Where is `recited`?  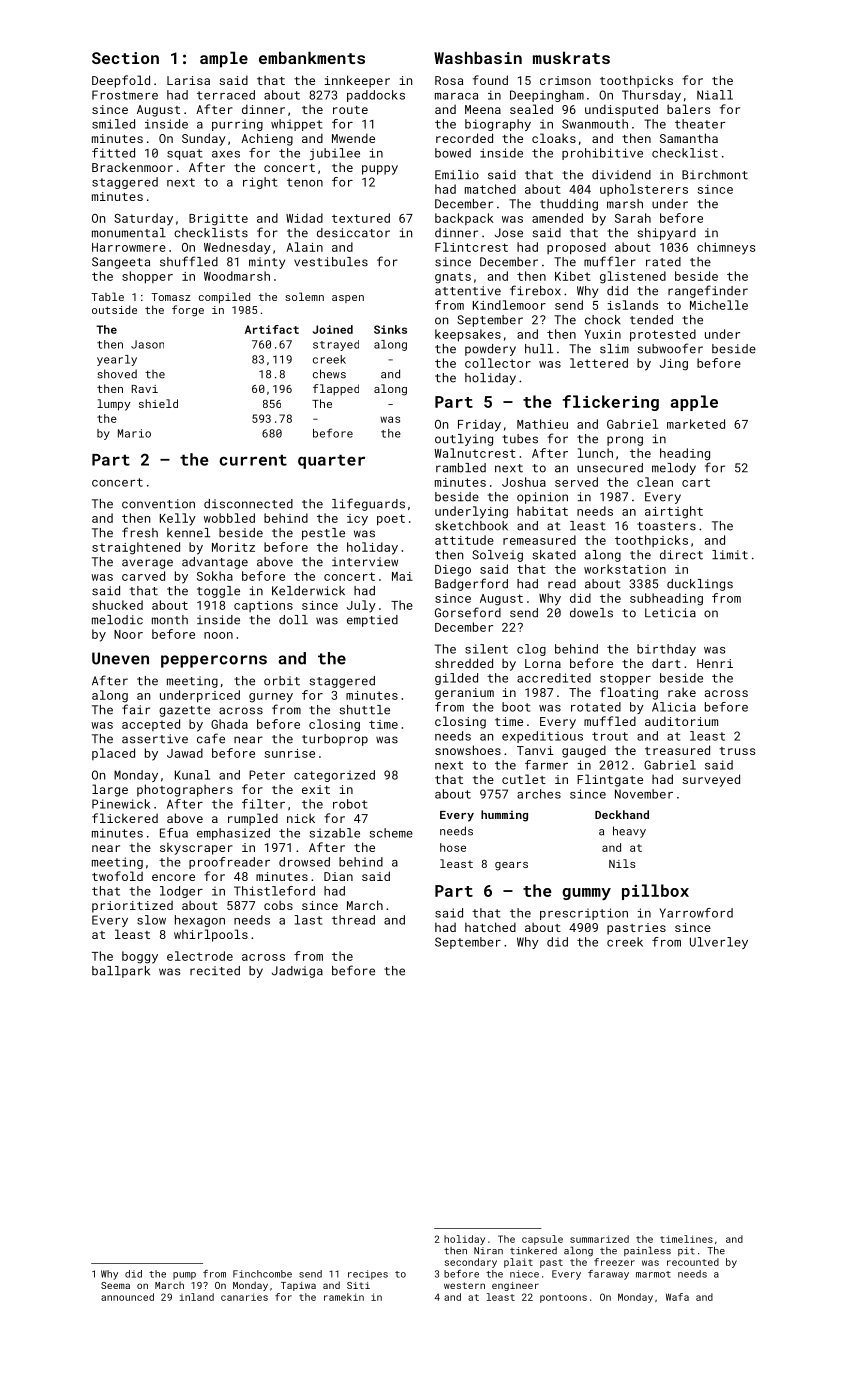 recited is located at coordinates (215, 971).
